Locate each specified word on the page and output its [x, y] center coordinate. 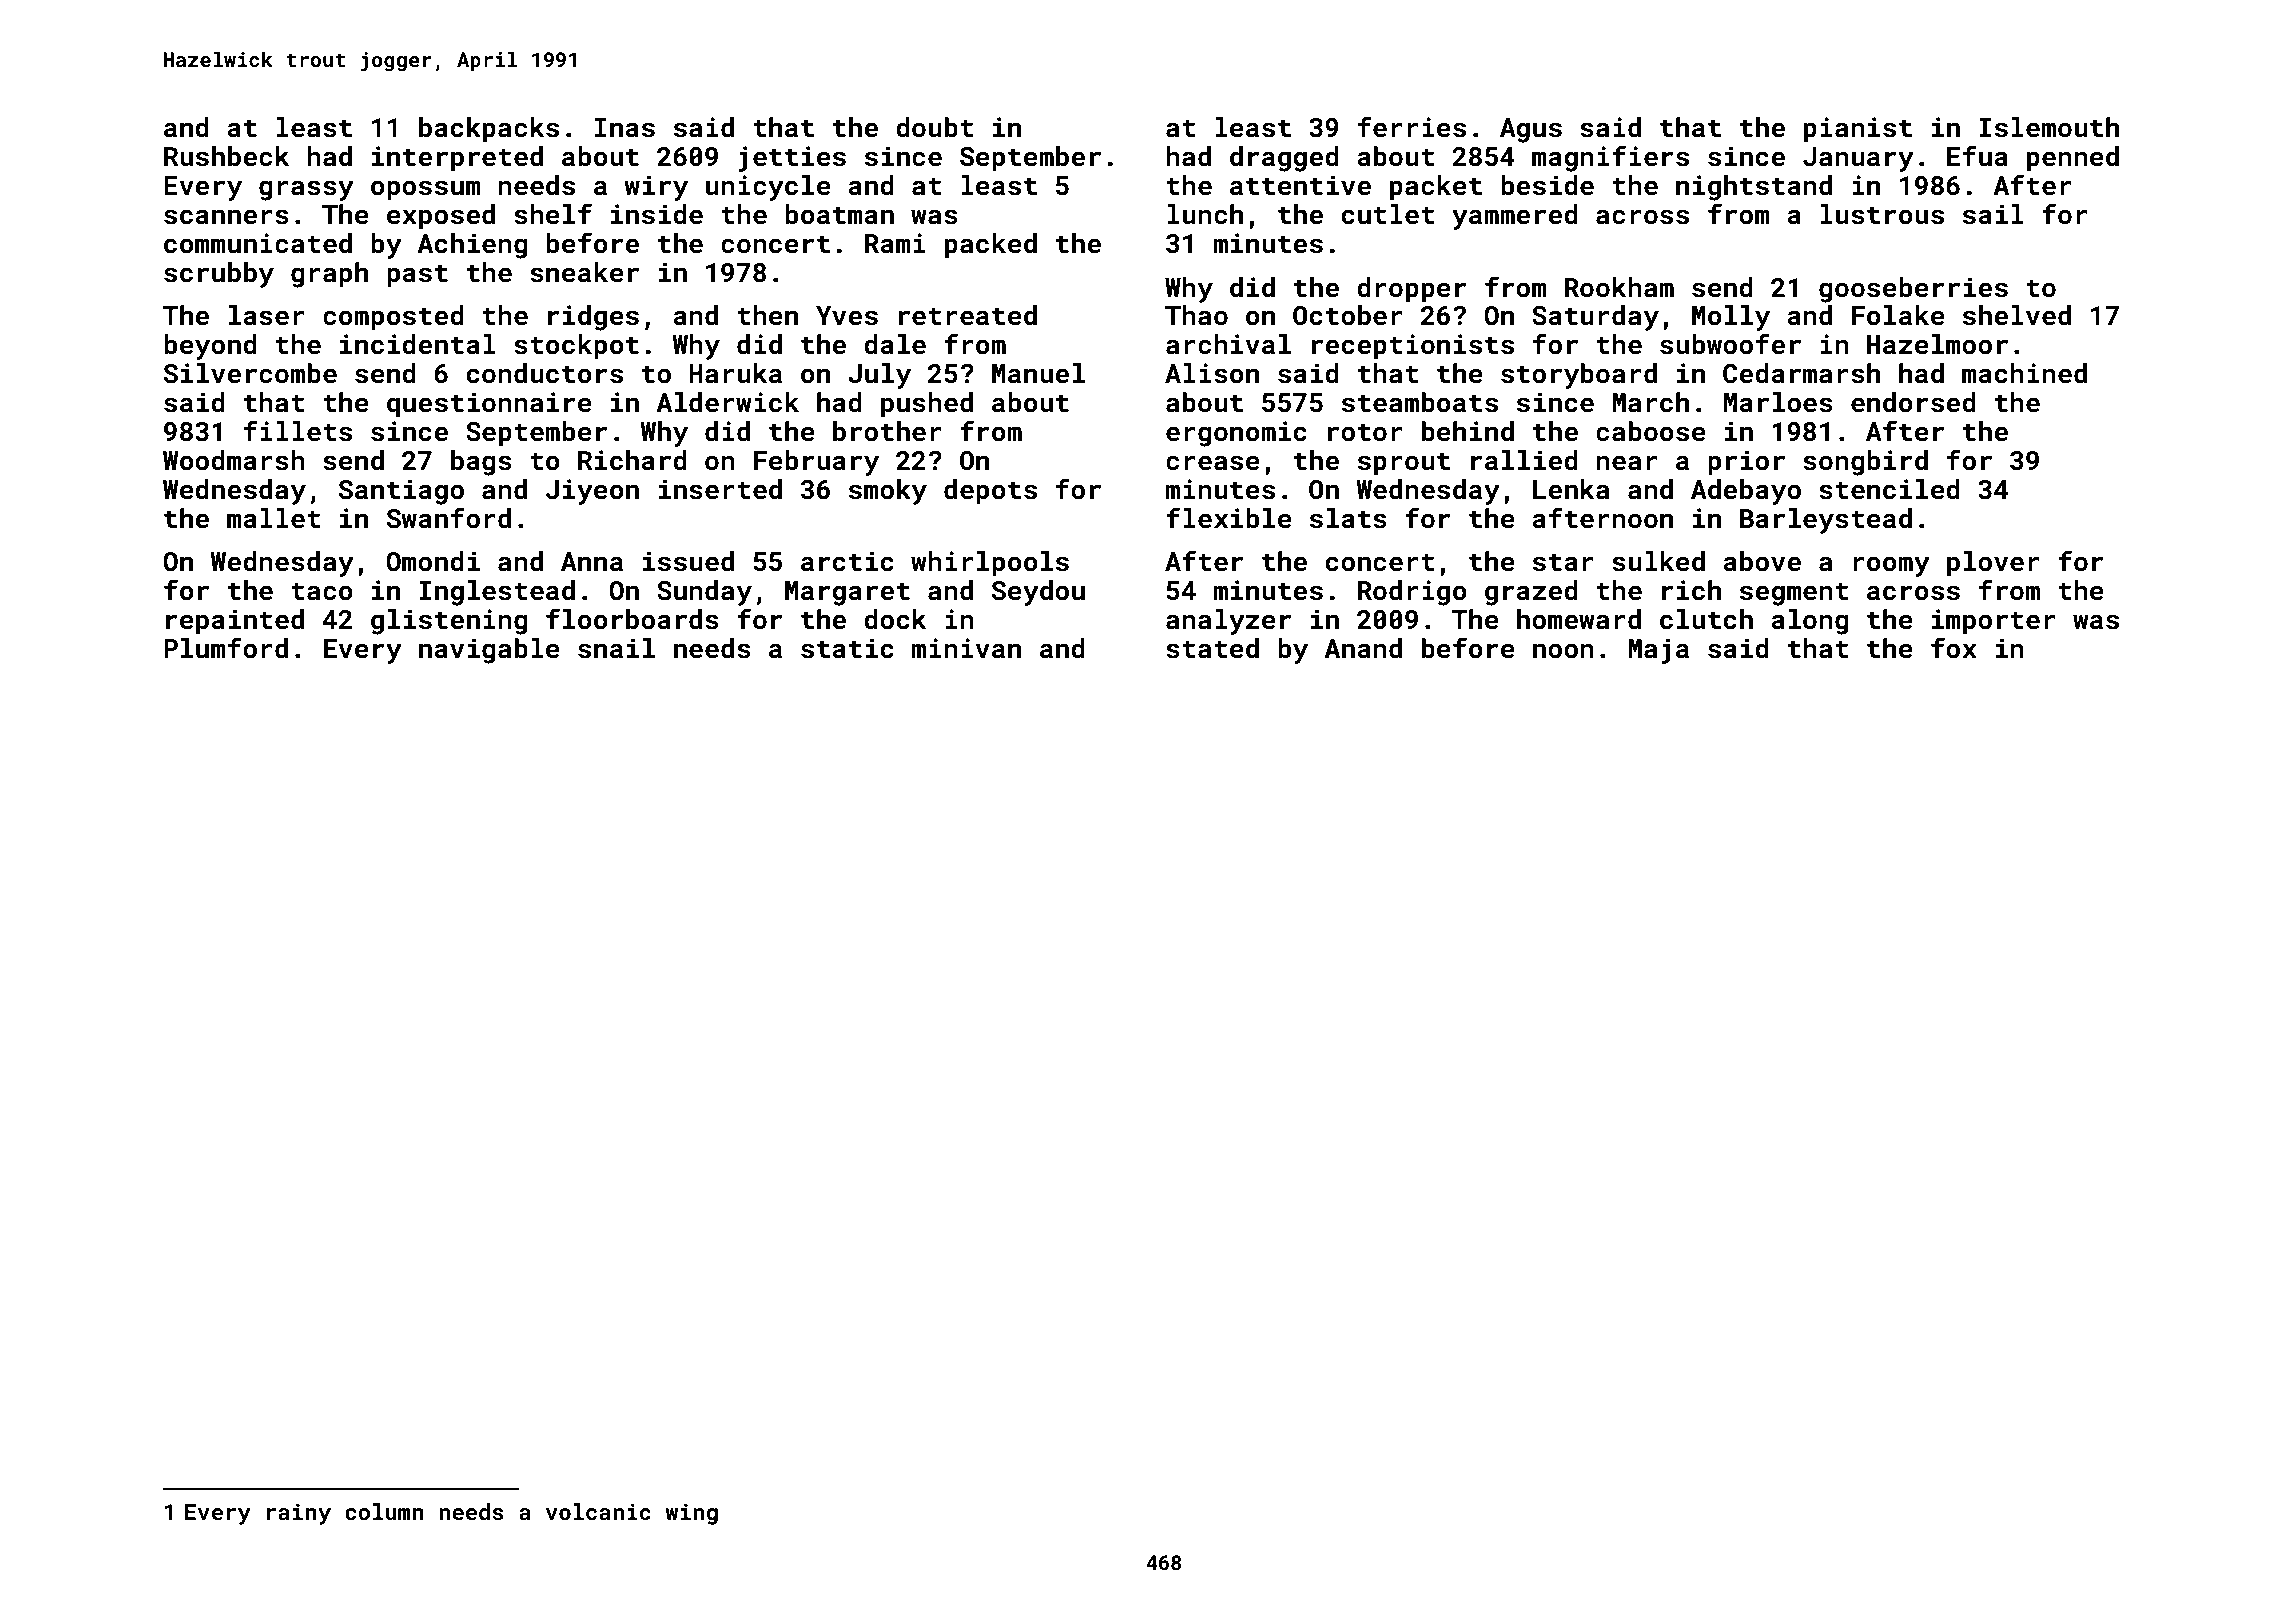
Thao [1196, 315]
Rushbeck [227, 156]
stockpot [576, 347]
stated [1212, 648]
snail [616, 648]
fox [1954, 648]
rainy [299, 1514]
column [384, 1511]
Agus [1531, 130]
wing [691, 1514]
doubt [934, 127]
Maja [1658, 651]
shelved [2017, 315]
